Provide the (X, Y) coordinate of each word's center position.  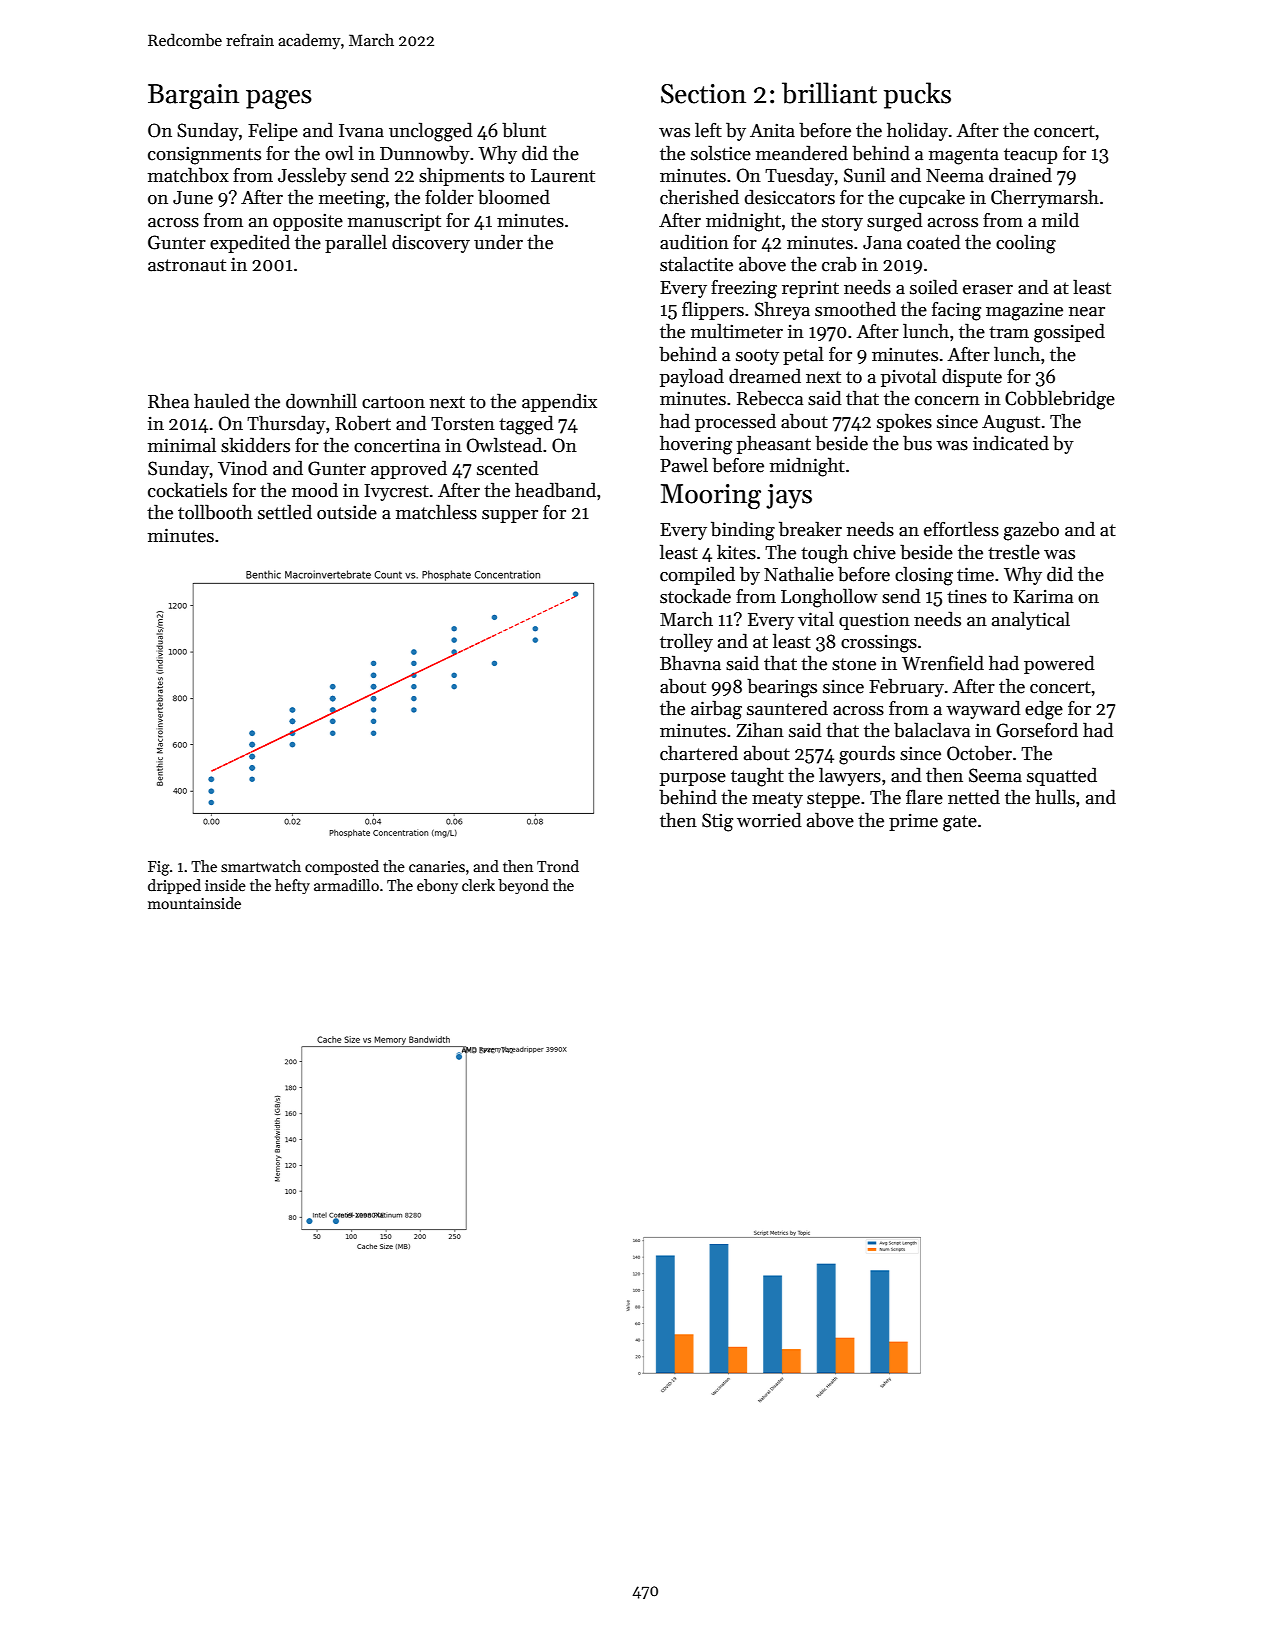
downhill (321, 401)
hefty (292, 886)
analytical (1031, 620)
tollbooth (215, 512)
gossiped (1069, 333)
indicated (1011, 443)
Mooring (711, 496)
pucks (917, 95)
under (498, 242)
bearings (782, 688)
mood (315, 490)
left (708, 130)
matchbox (188, 175)
